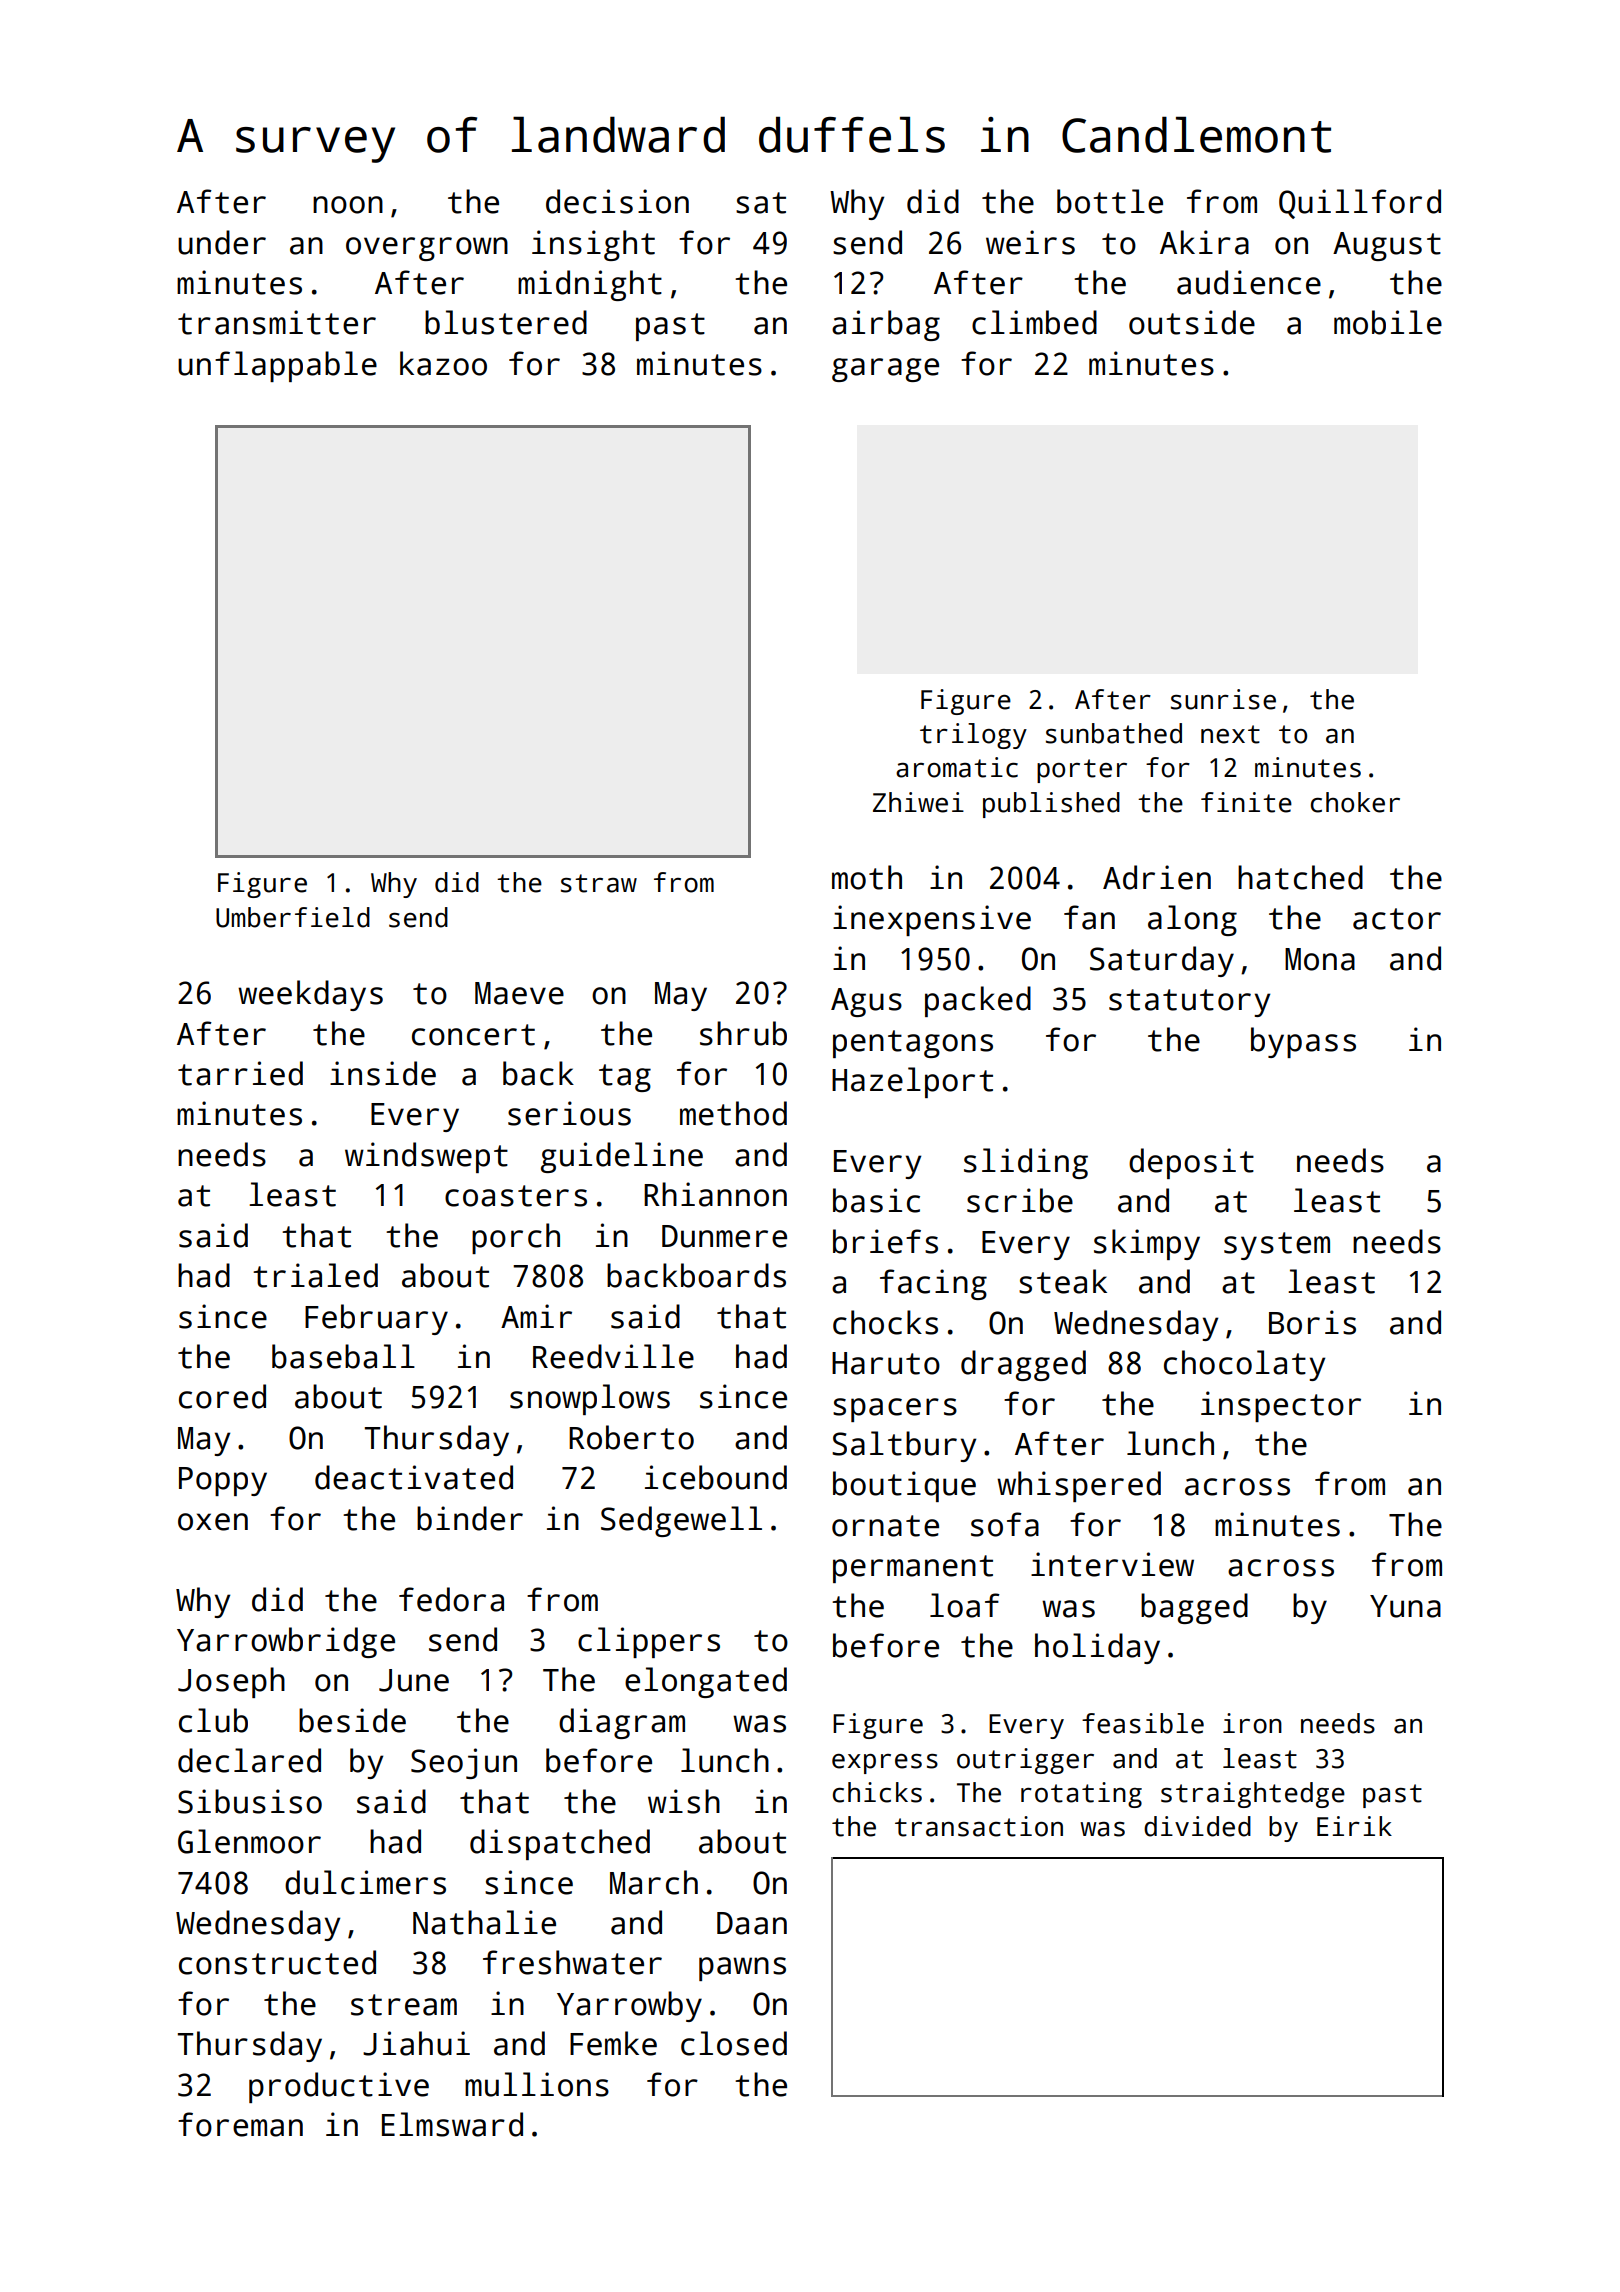 The width and height of the screenshot is (1620, 2292). What do you see at coordinates (978, 1001) in the screenshot?
I see `packed` at bounding box center [978, 1001].
